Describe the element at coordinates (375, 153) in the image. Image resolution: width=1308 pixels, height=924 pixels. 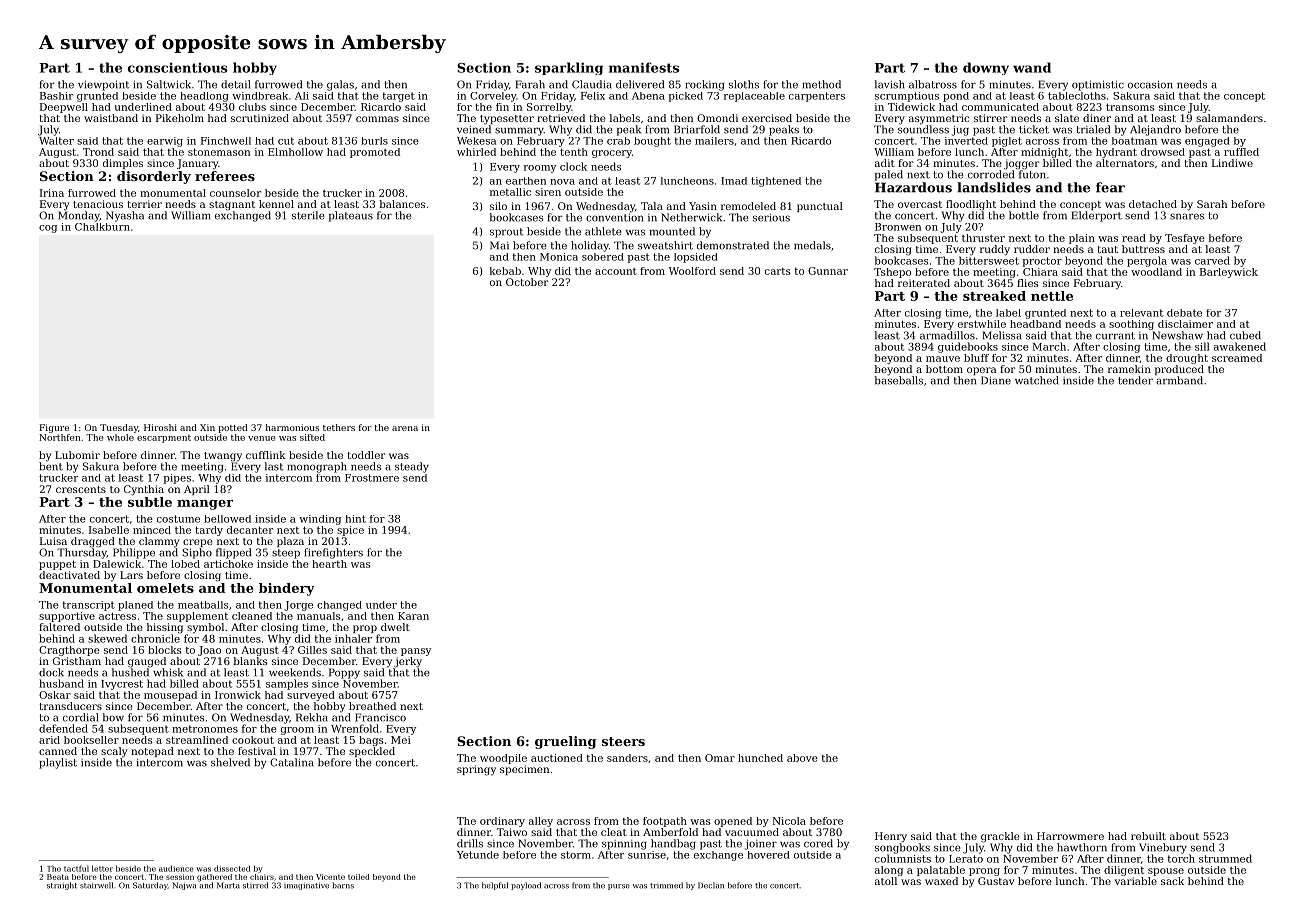
I see `promoted` at that location.
